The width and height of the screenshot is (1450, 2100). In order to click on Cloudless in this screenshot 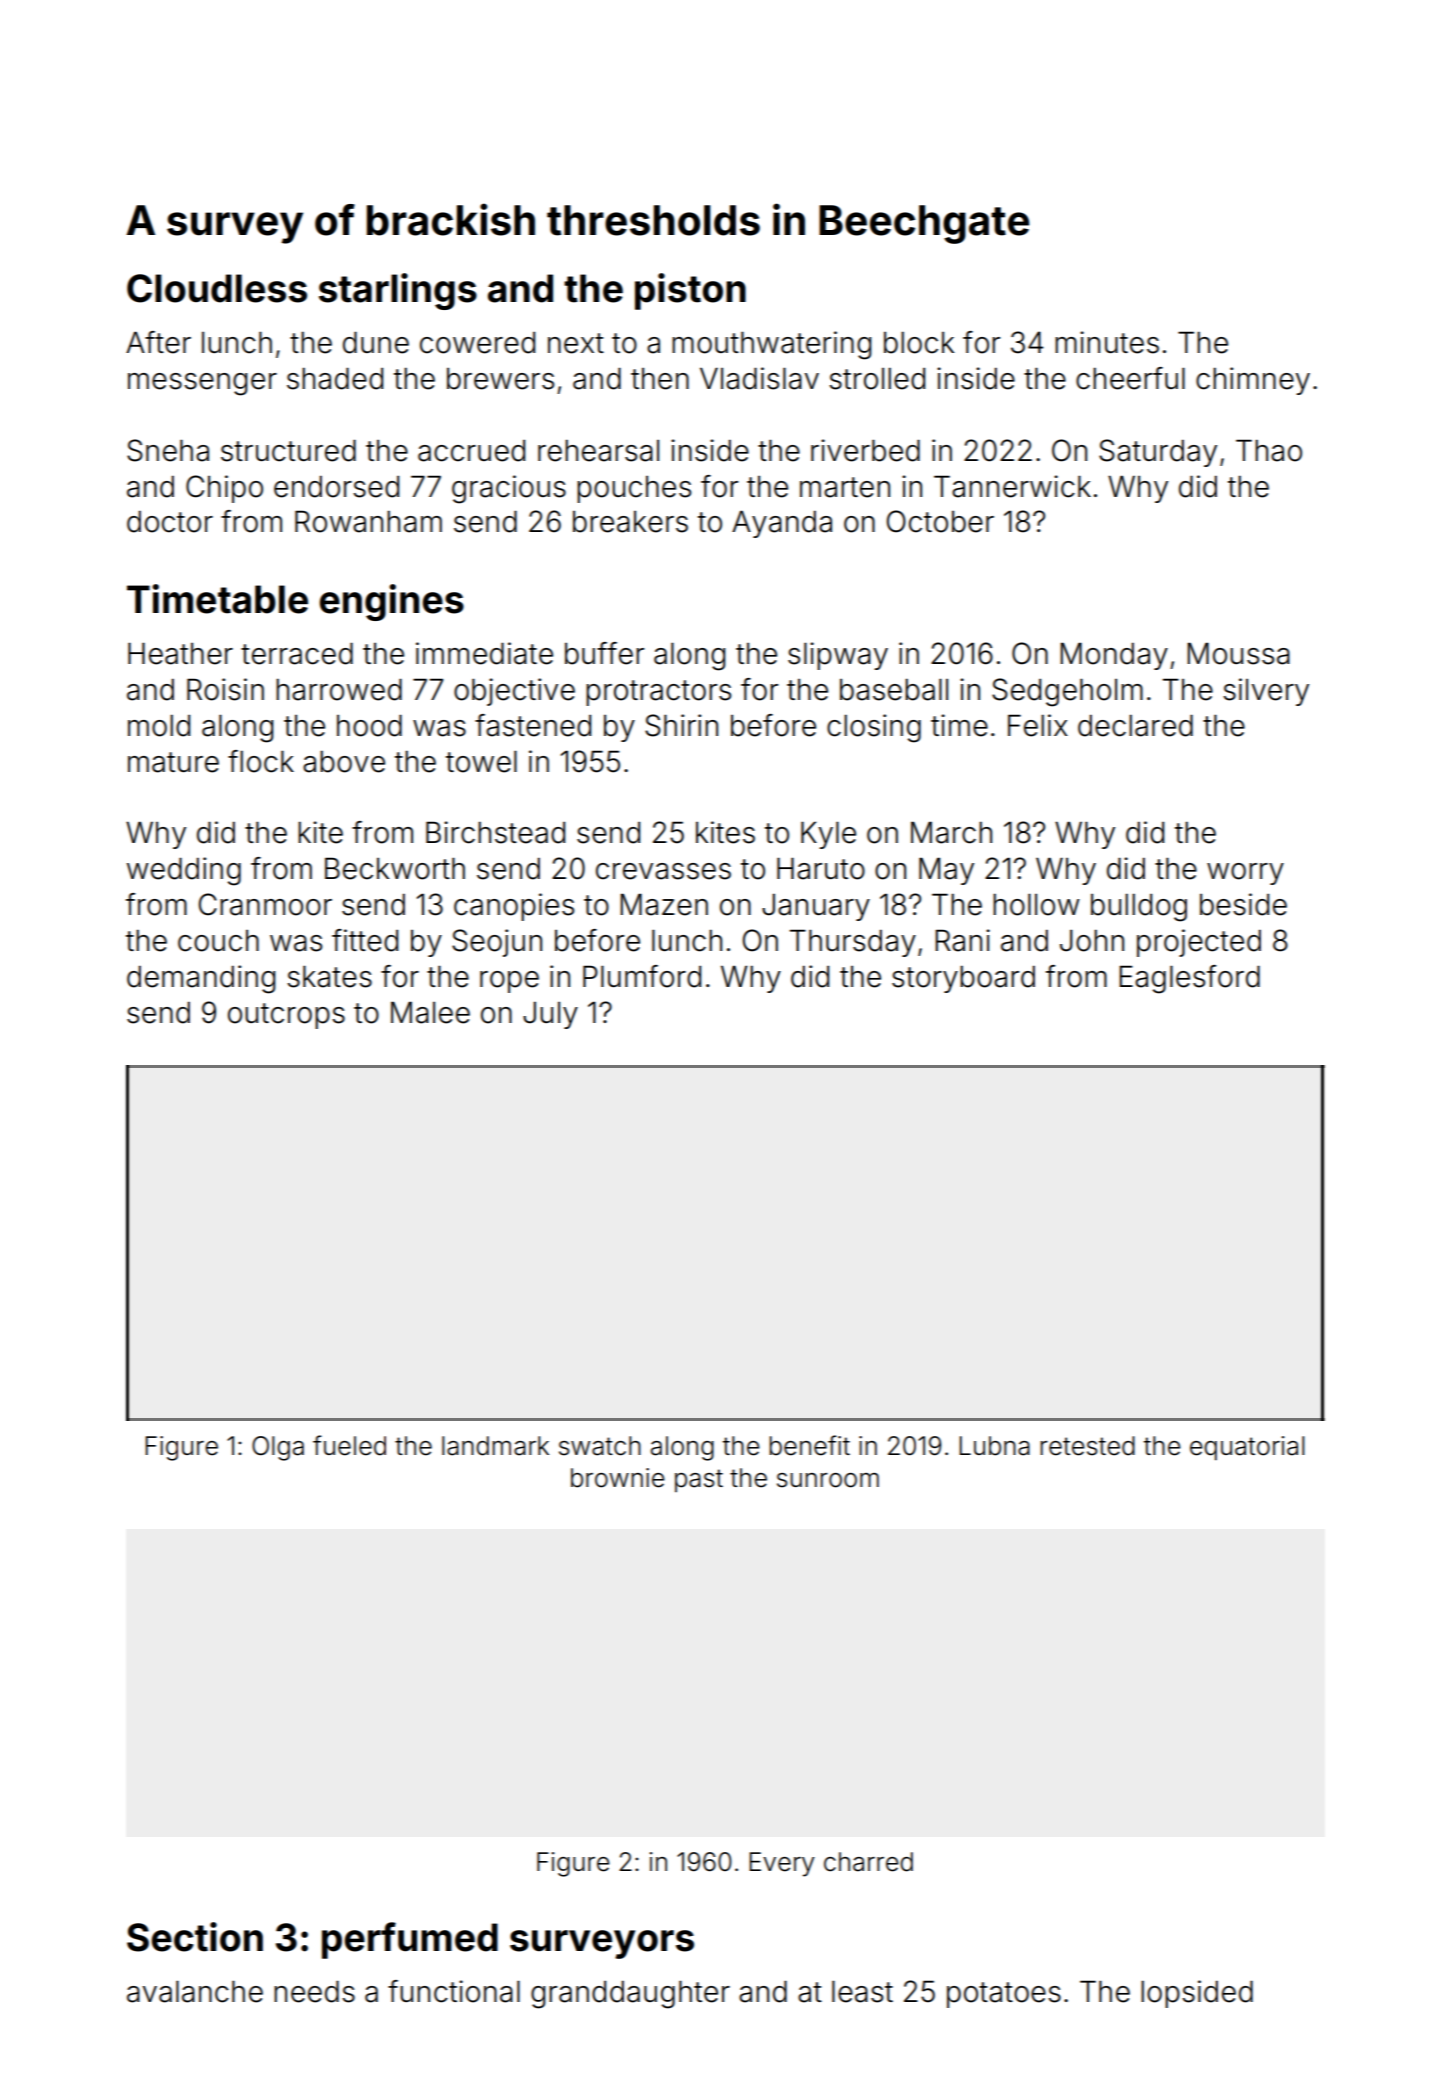, I will do `click(217, 288)`.
